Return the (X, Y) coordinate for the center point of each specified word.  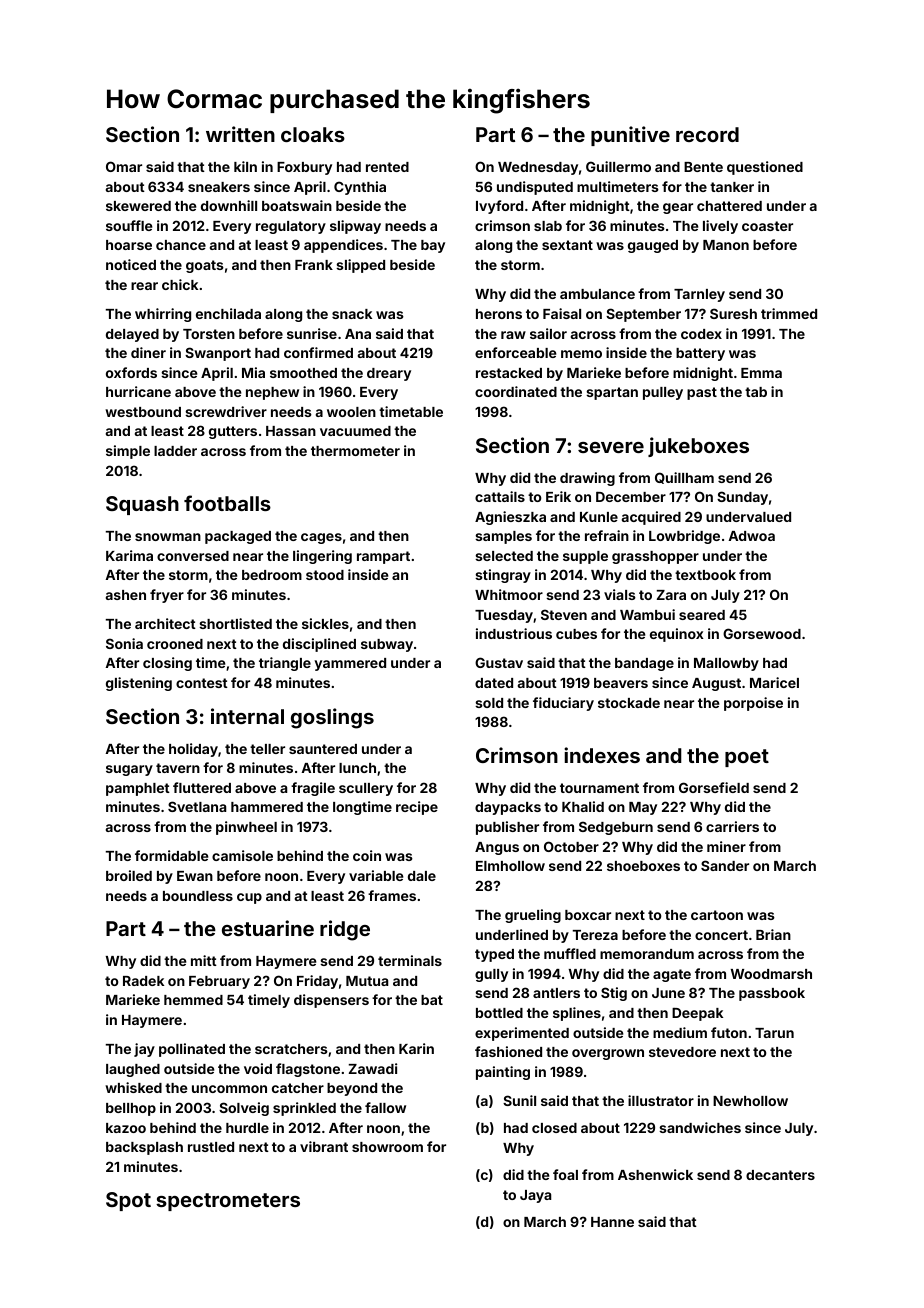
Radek (143, 981)
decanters (780, 1175)
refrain (607, 535)
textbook (705, 575)
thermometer (355, 451)
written (240, 134)
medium (680, 1032)
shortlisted (235, 623)
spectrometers (228, 1202)
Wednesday (538, 168)
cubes (576, 634)
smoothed (303, 373)
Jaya (535, 1196)
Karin (416, 1048)
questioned (765, 168)
